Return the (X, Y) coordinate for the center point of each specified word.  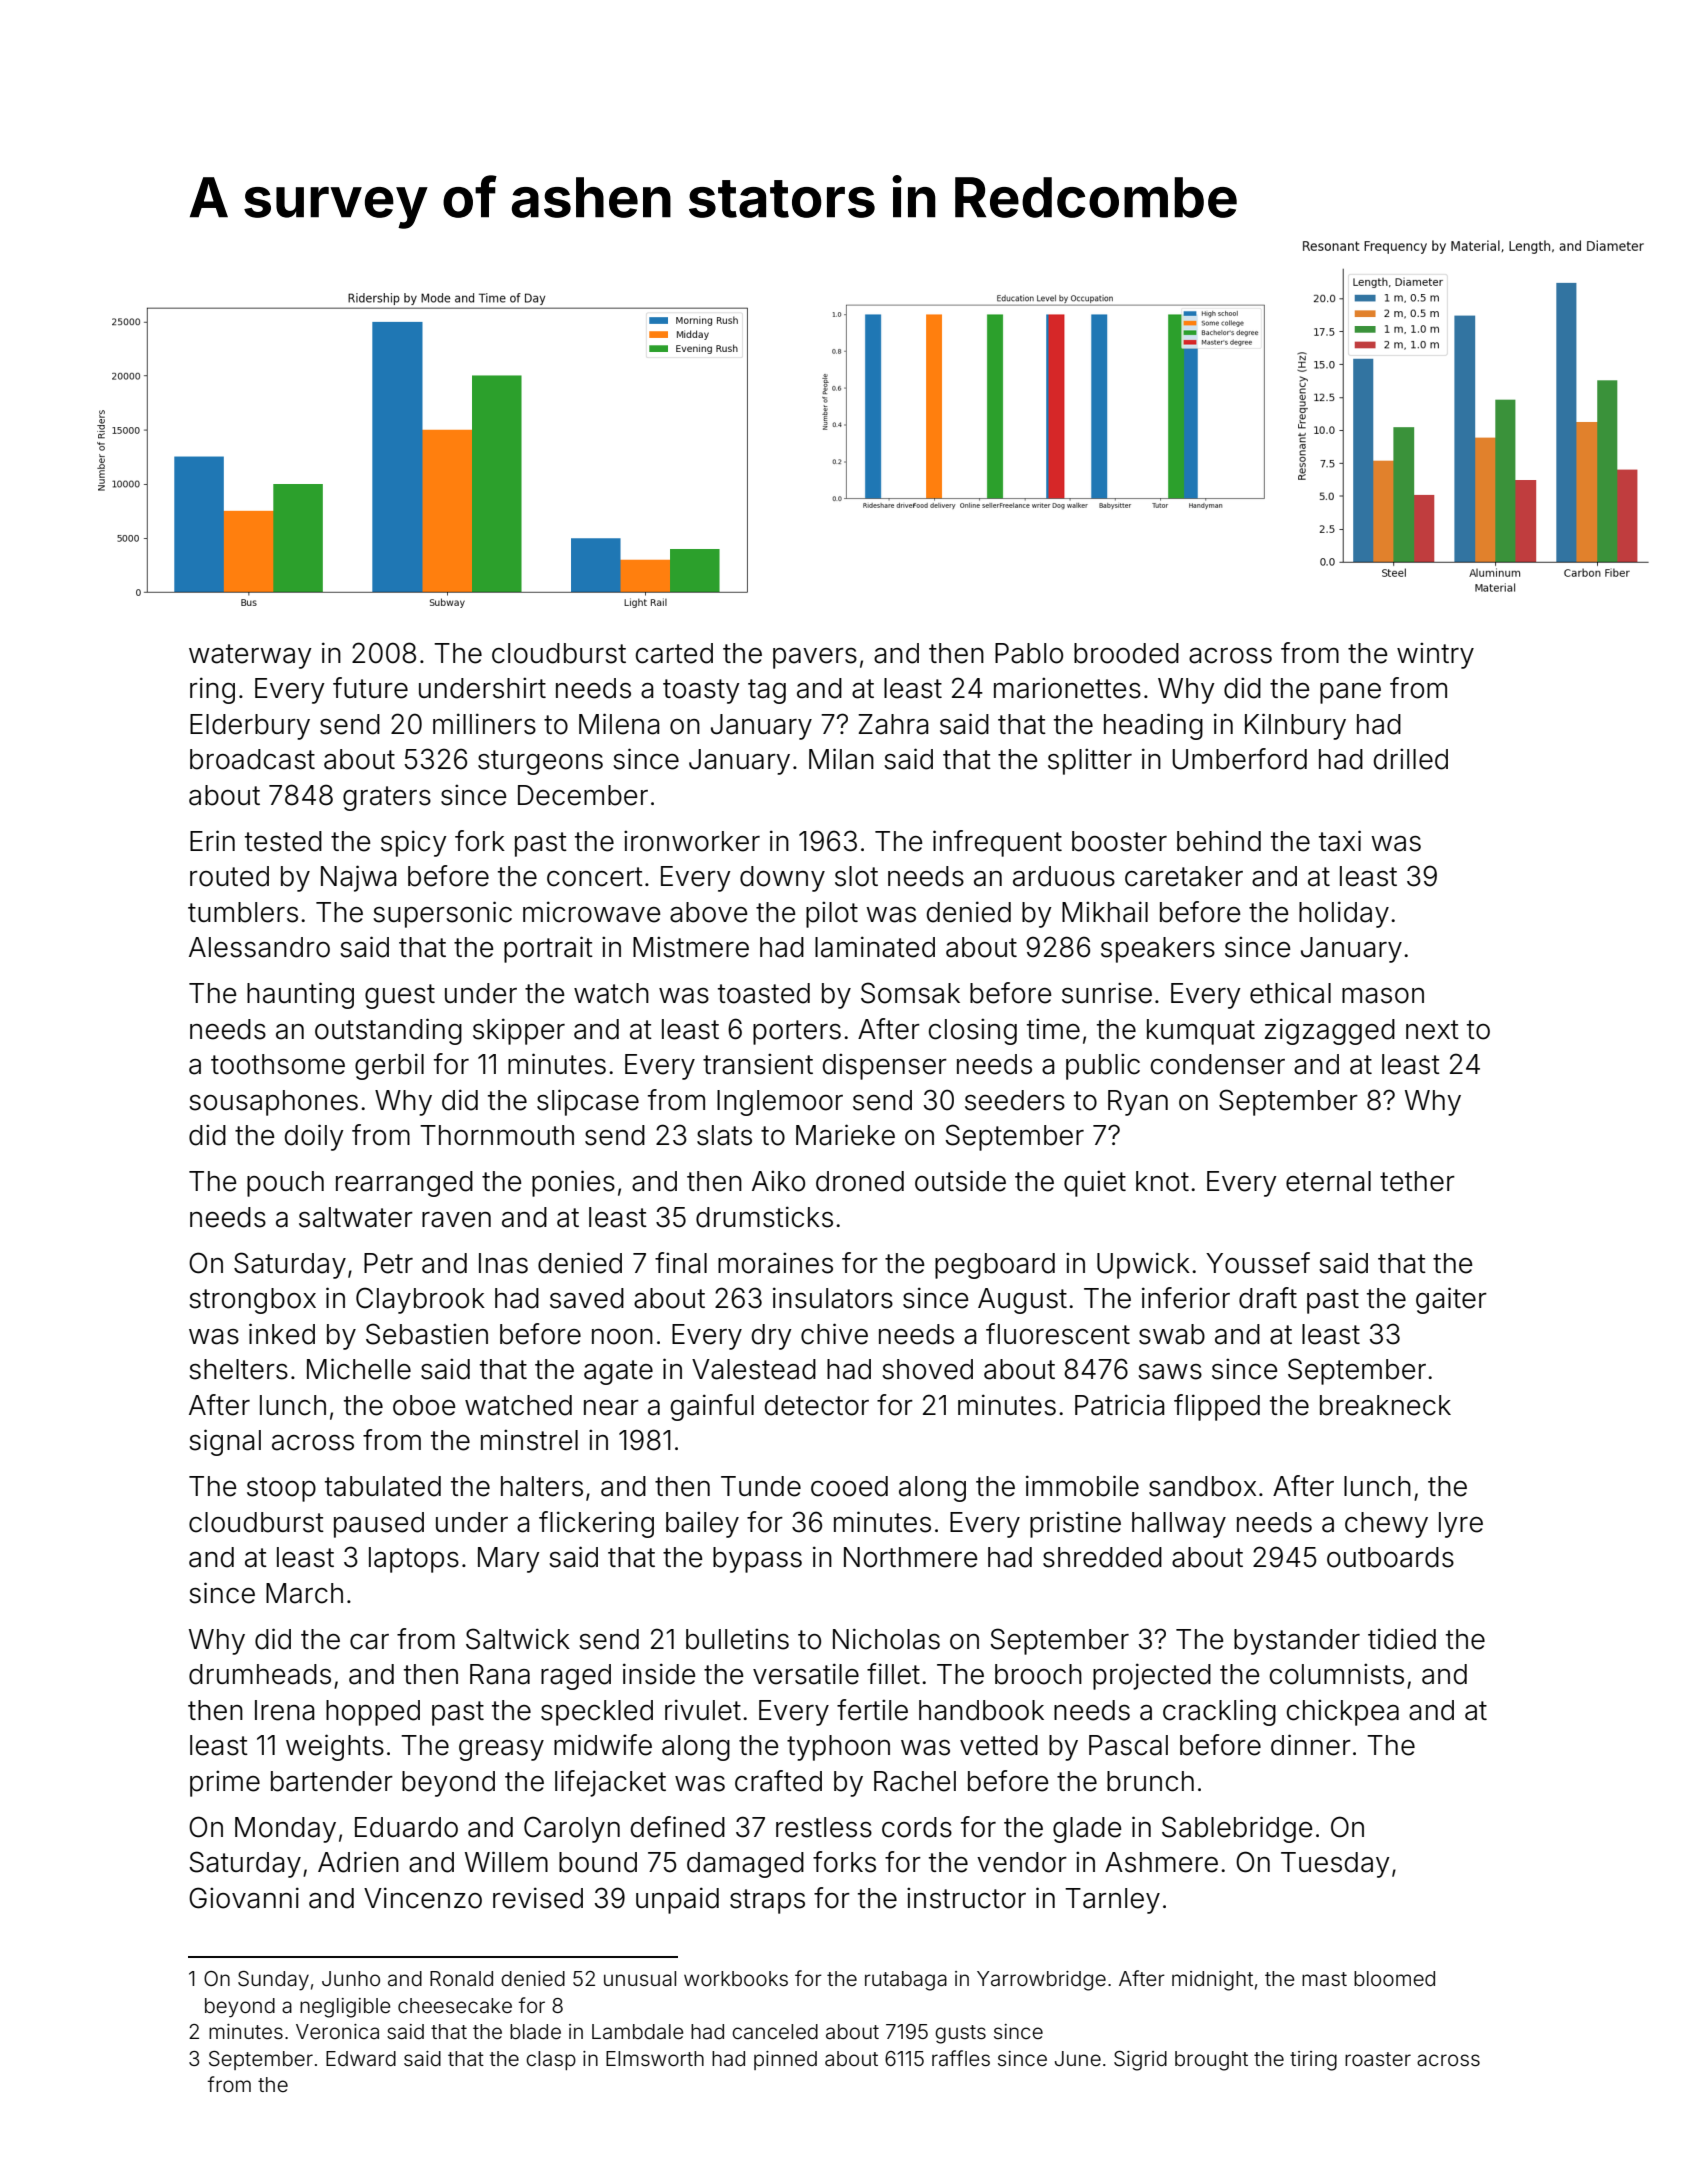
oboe (424, 1405)
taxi (1340, 841)
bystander (1297, 1642)
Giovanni (244, 1898)
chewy (1386, 1525)
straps (767, 1901)
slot (856, 876)
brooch (1038, 1674)
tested (283, 841)
